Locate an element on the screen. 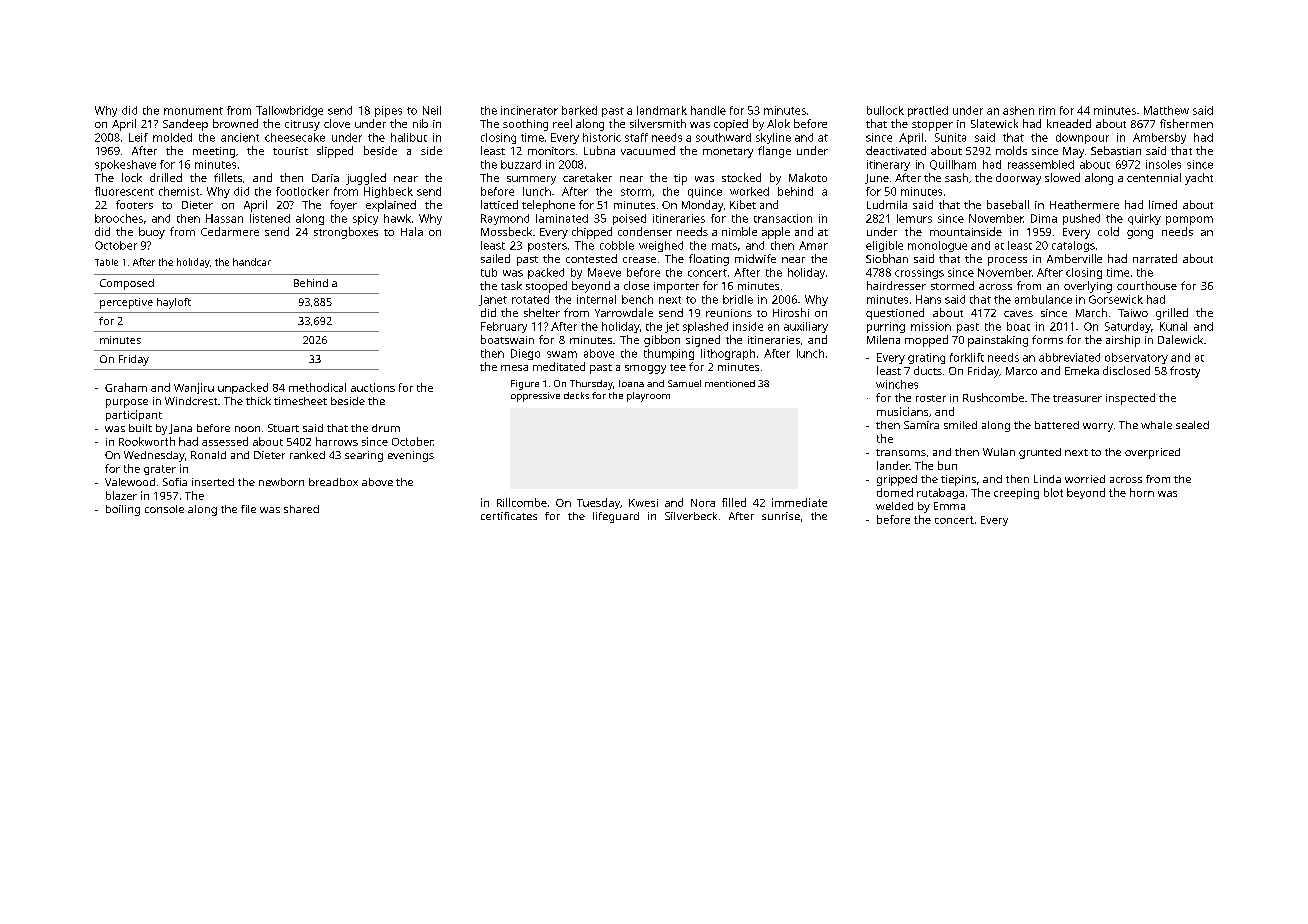 This screenshot has width=1308, height=924. meeting is located at coordinates (214, 152).
